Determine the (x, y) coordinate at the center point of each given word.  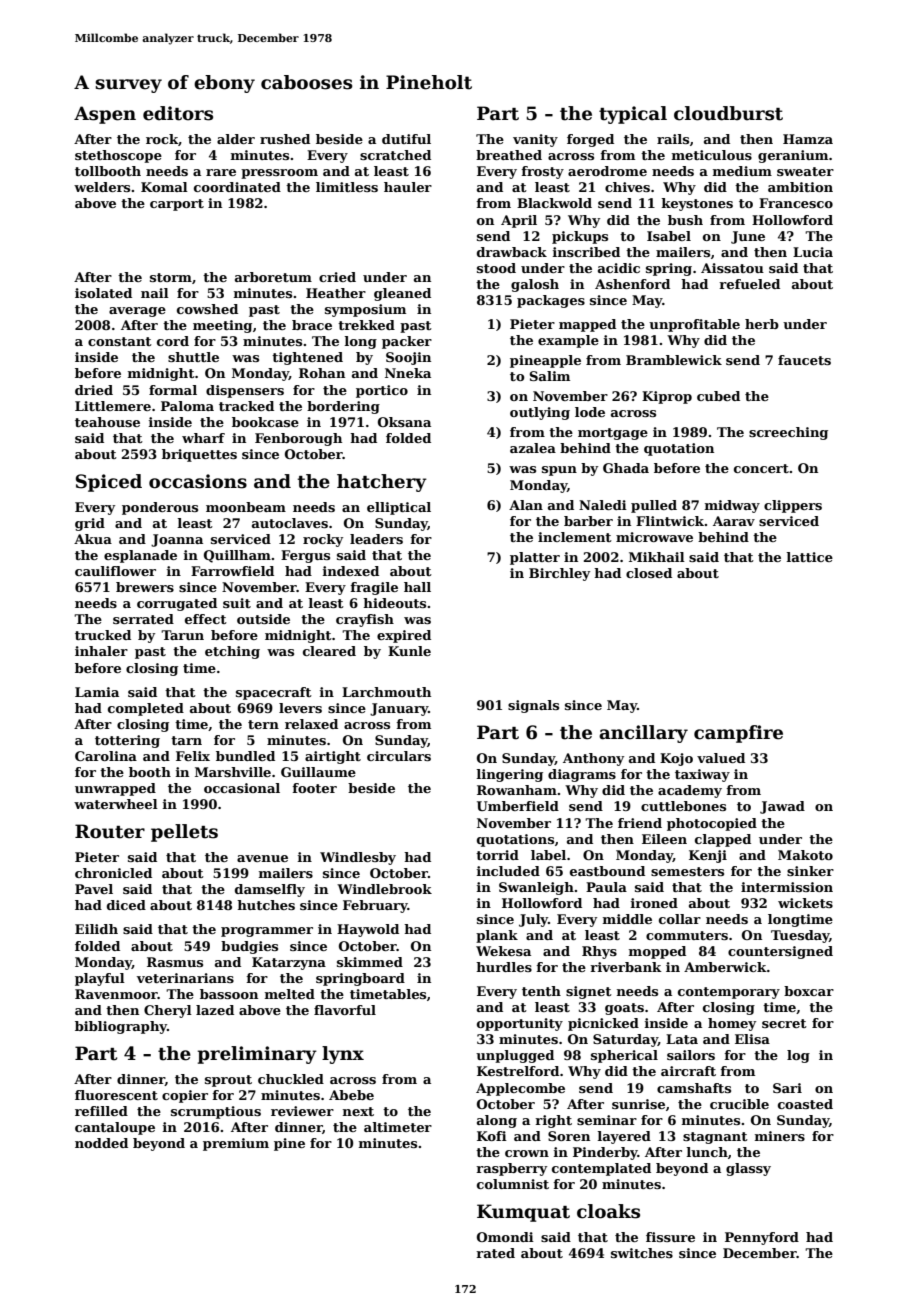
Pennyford (762, 1238)
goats (624, 1009)
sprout (228, 1081)
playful (100, 979)
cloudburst (728, 113)
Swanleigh (536, 888)
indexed (351, 571)
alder (236, 139)
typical (633, 115)
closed (649, 573)
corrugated (177, 604)
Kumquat (523, 1213)
